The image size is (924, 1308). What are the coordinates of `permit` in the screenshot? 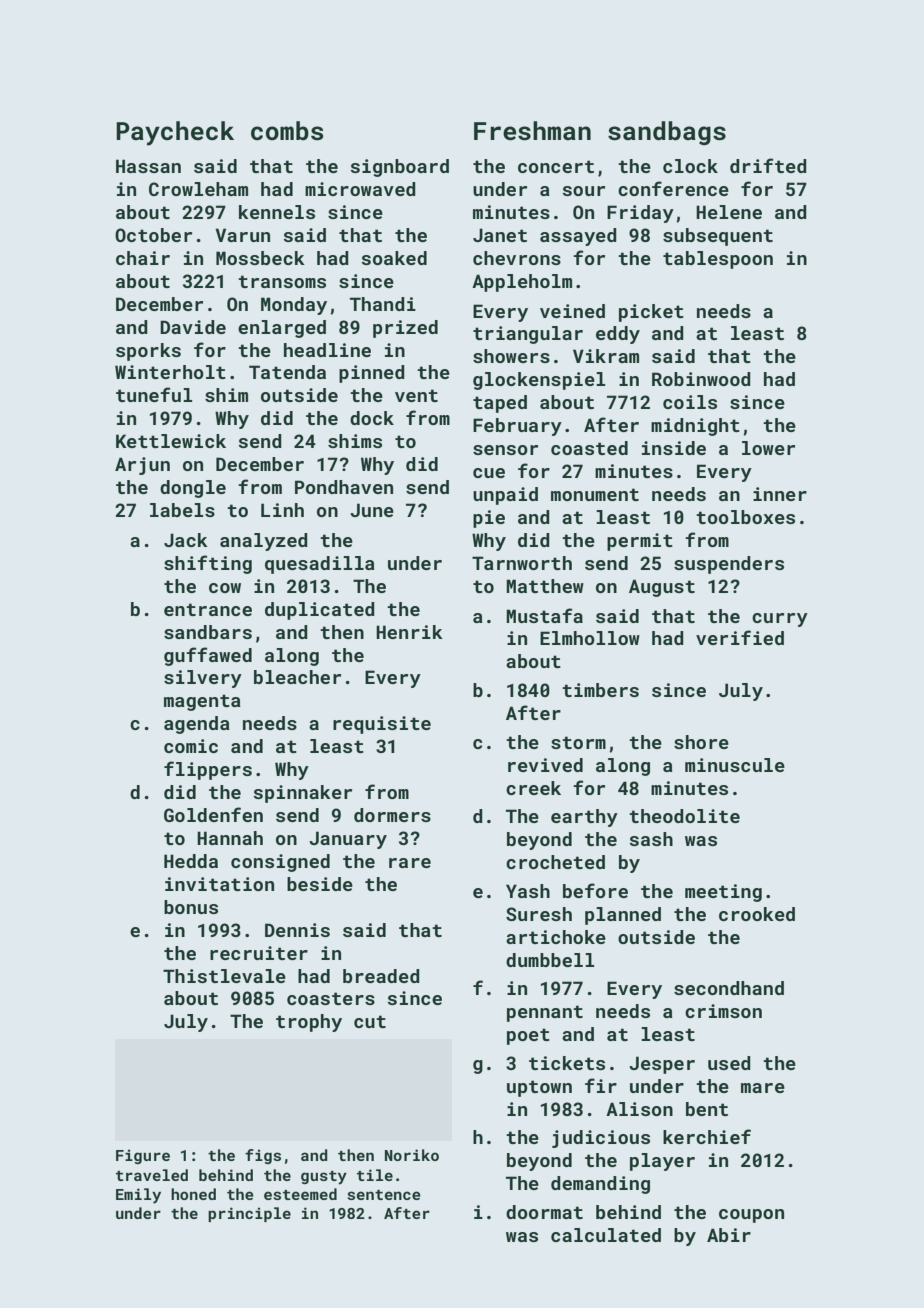 It's located at (640, 542).
